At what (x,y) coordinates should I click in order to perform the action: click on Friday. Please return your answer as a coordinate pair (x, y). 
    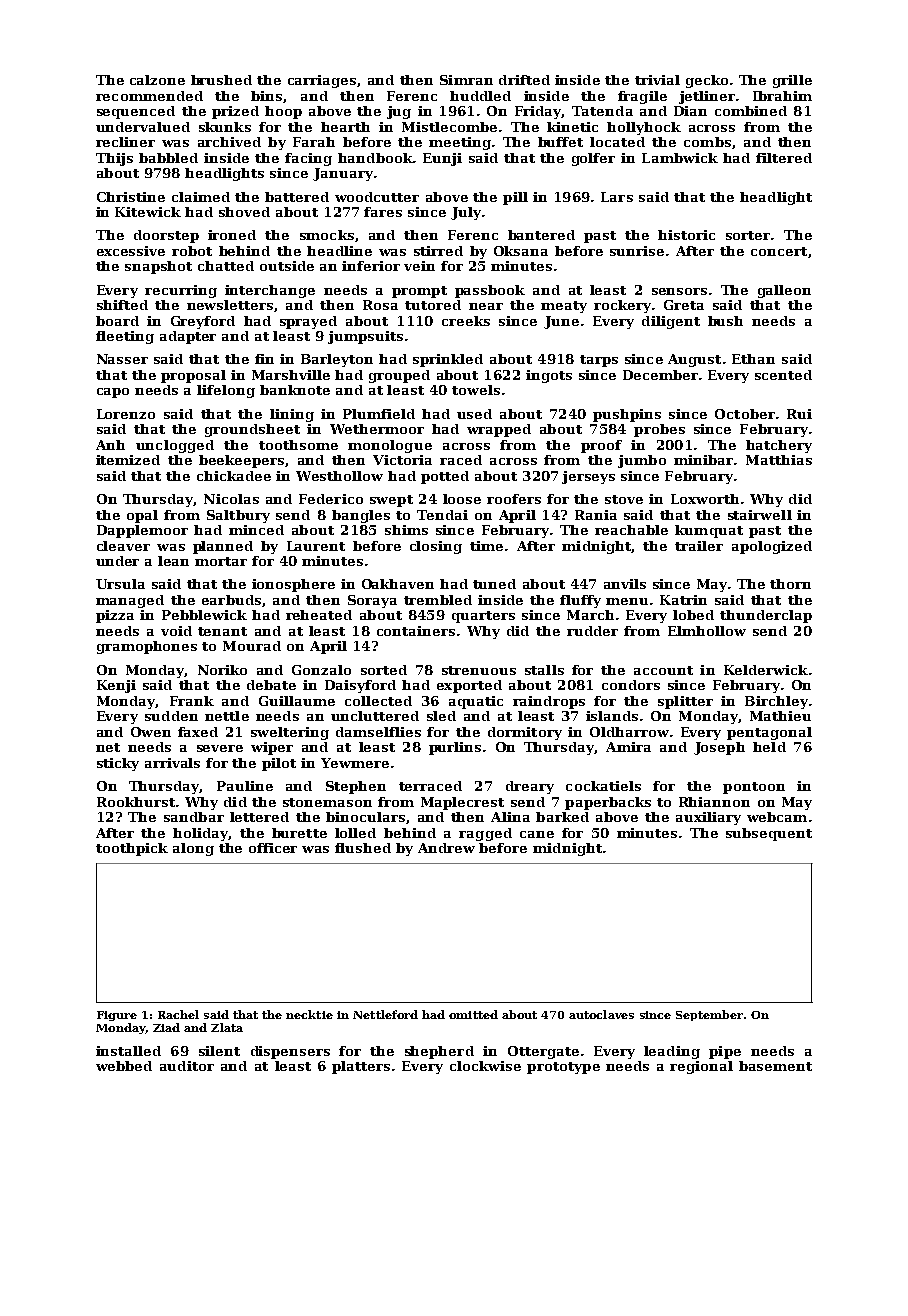
    Looking at the image, I should click on (538, 112).
